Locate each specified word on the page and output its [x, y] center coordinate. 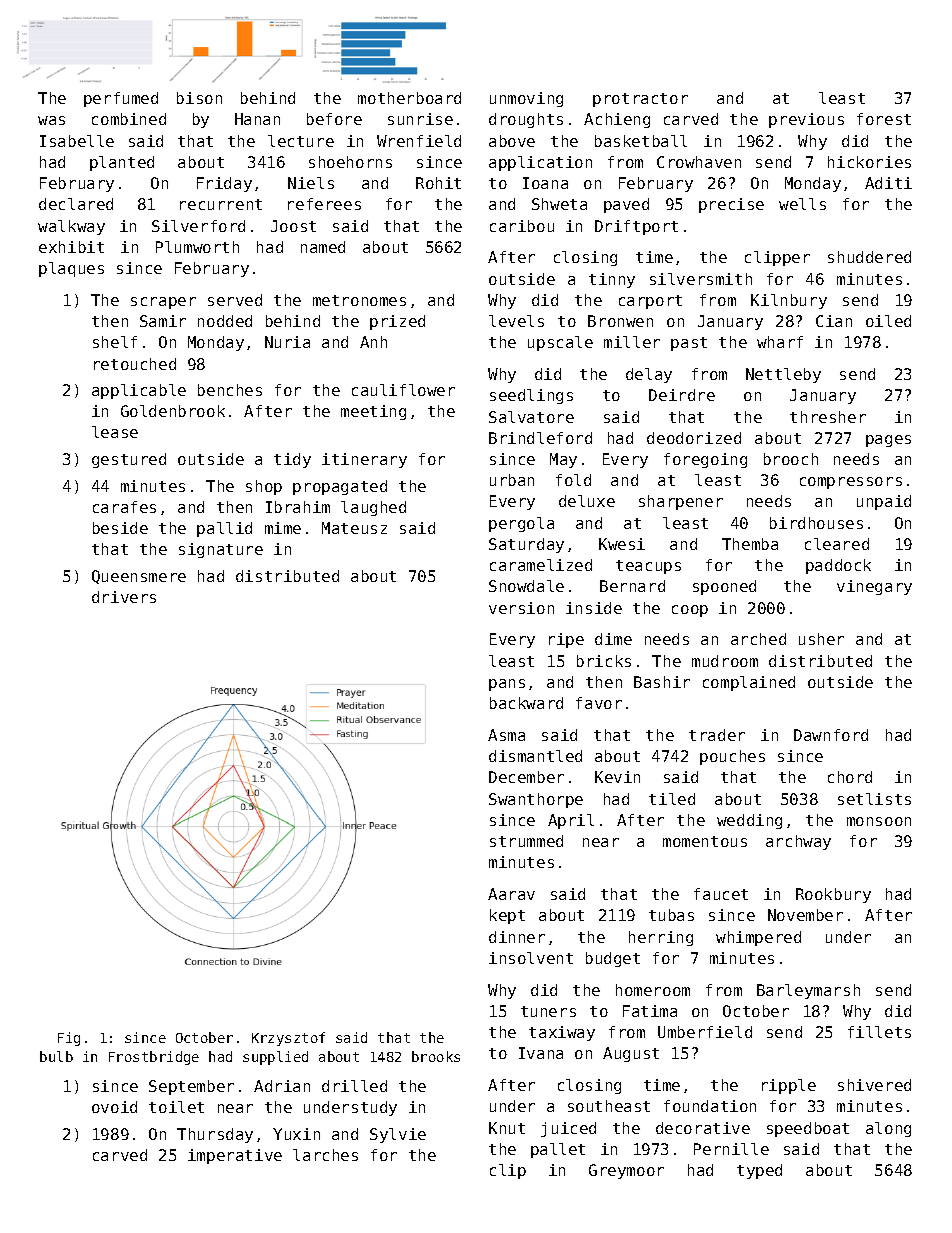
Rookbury [833, 895]
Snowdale [526, 586]
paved [626, 205]
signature [221, 550]
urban [512, 480]
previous [806, 120]
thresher [828, 417]
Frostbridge [154, 1058]
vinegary [874, 587]
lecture [301, 141]
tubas [671, 915]
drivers [124, 597]
